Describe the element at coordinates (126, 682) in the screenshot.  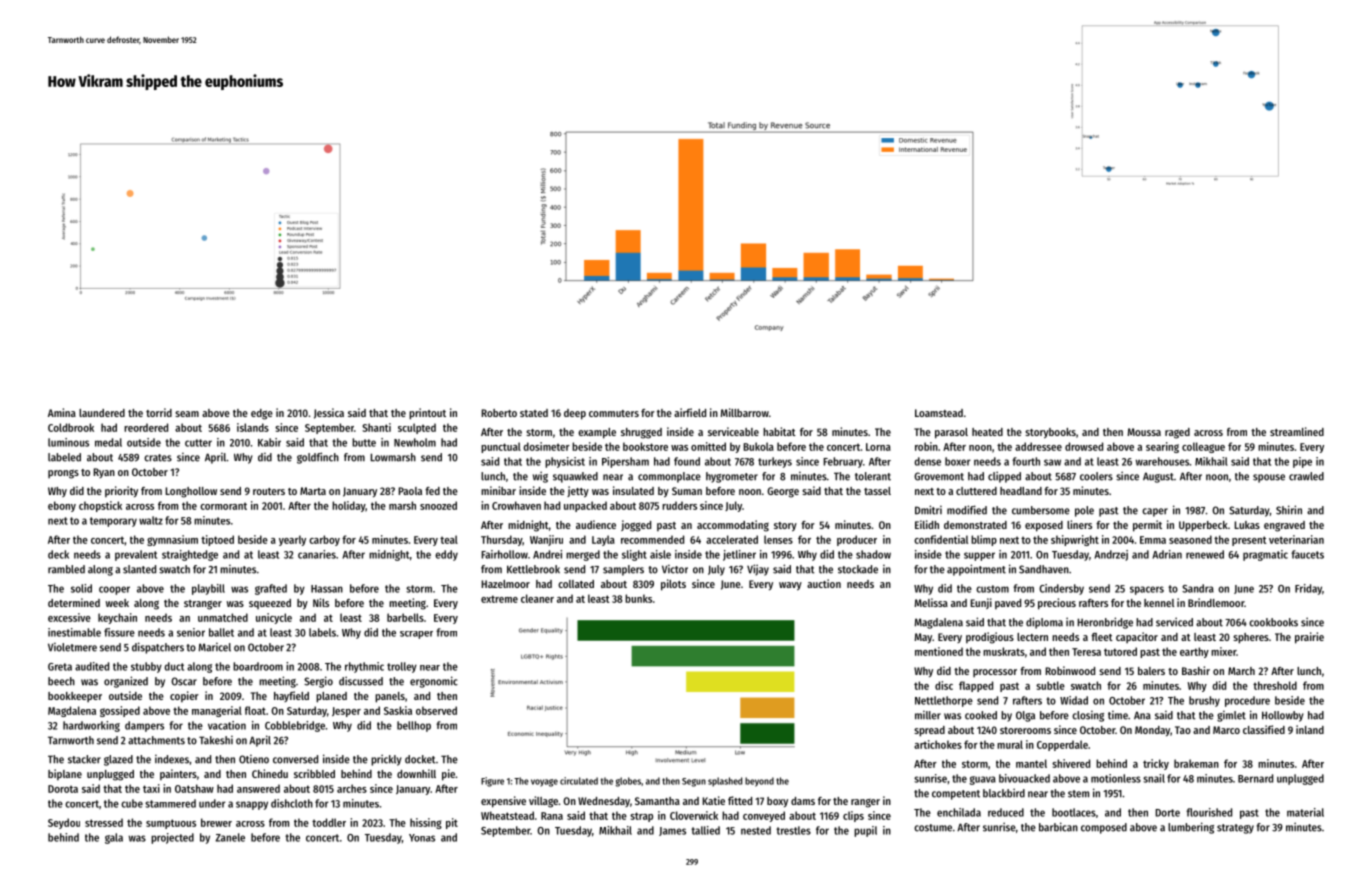
I see `organized` at that location.
